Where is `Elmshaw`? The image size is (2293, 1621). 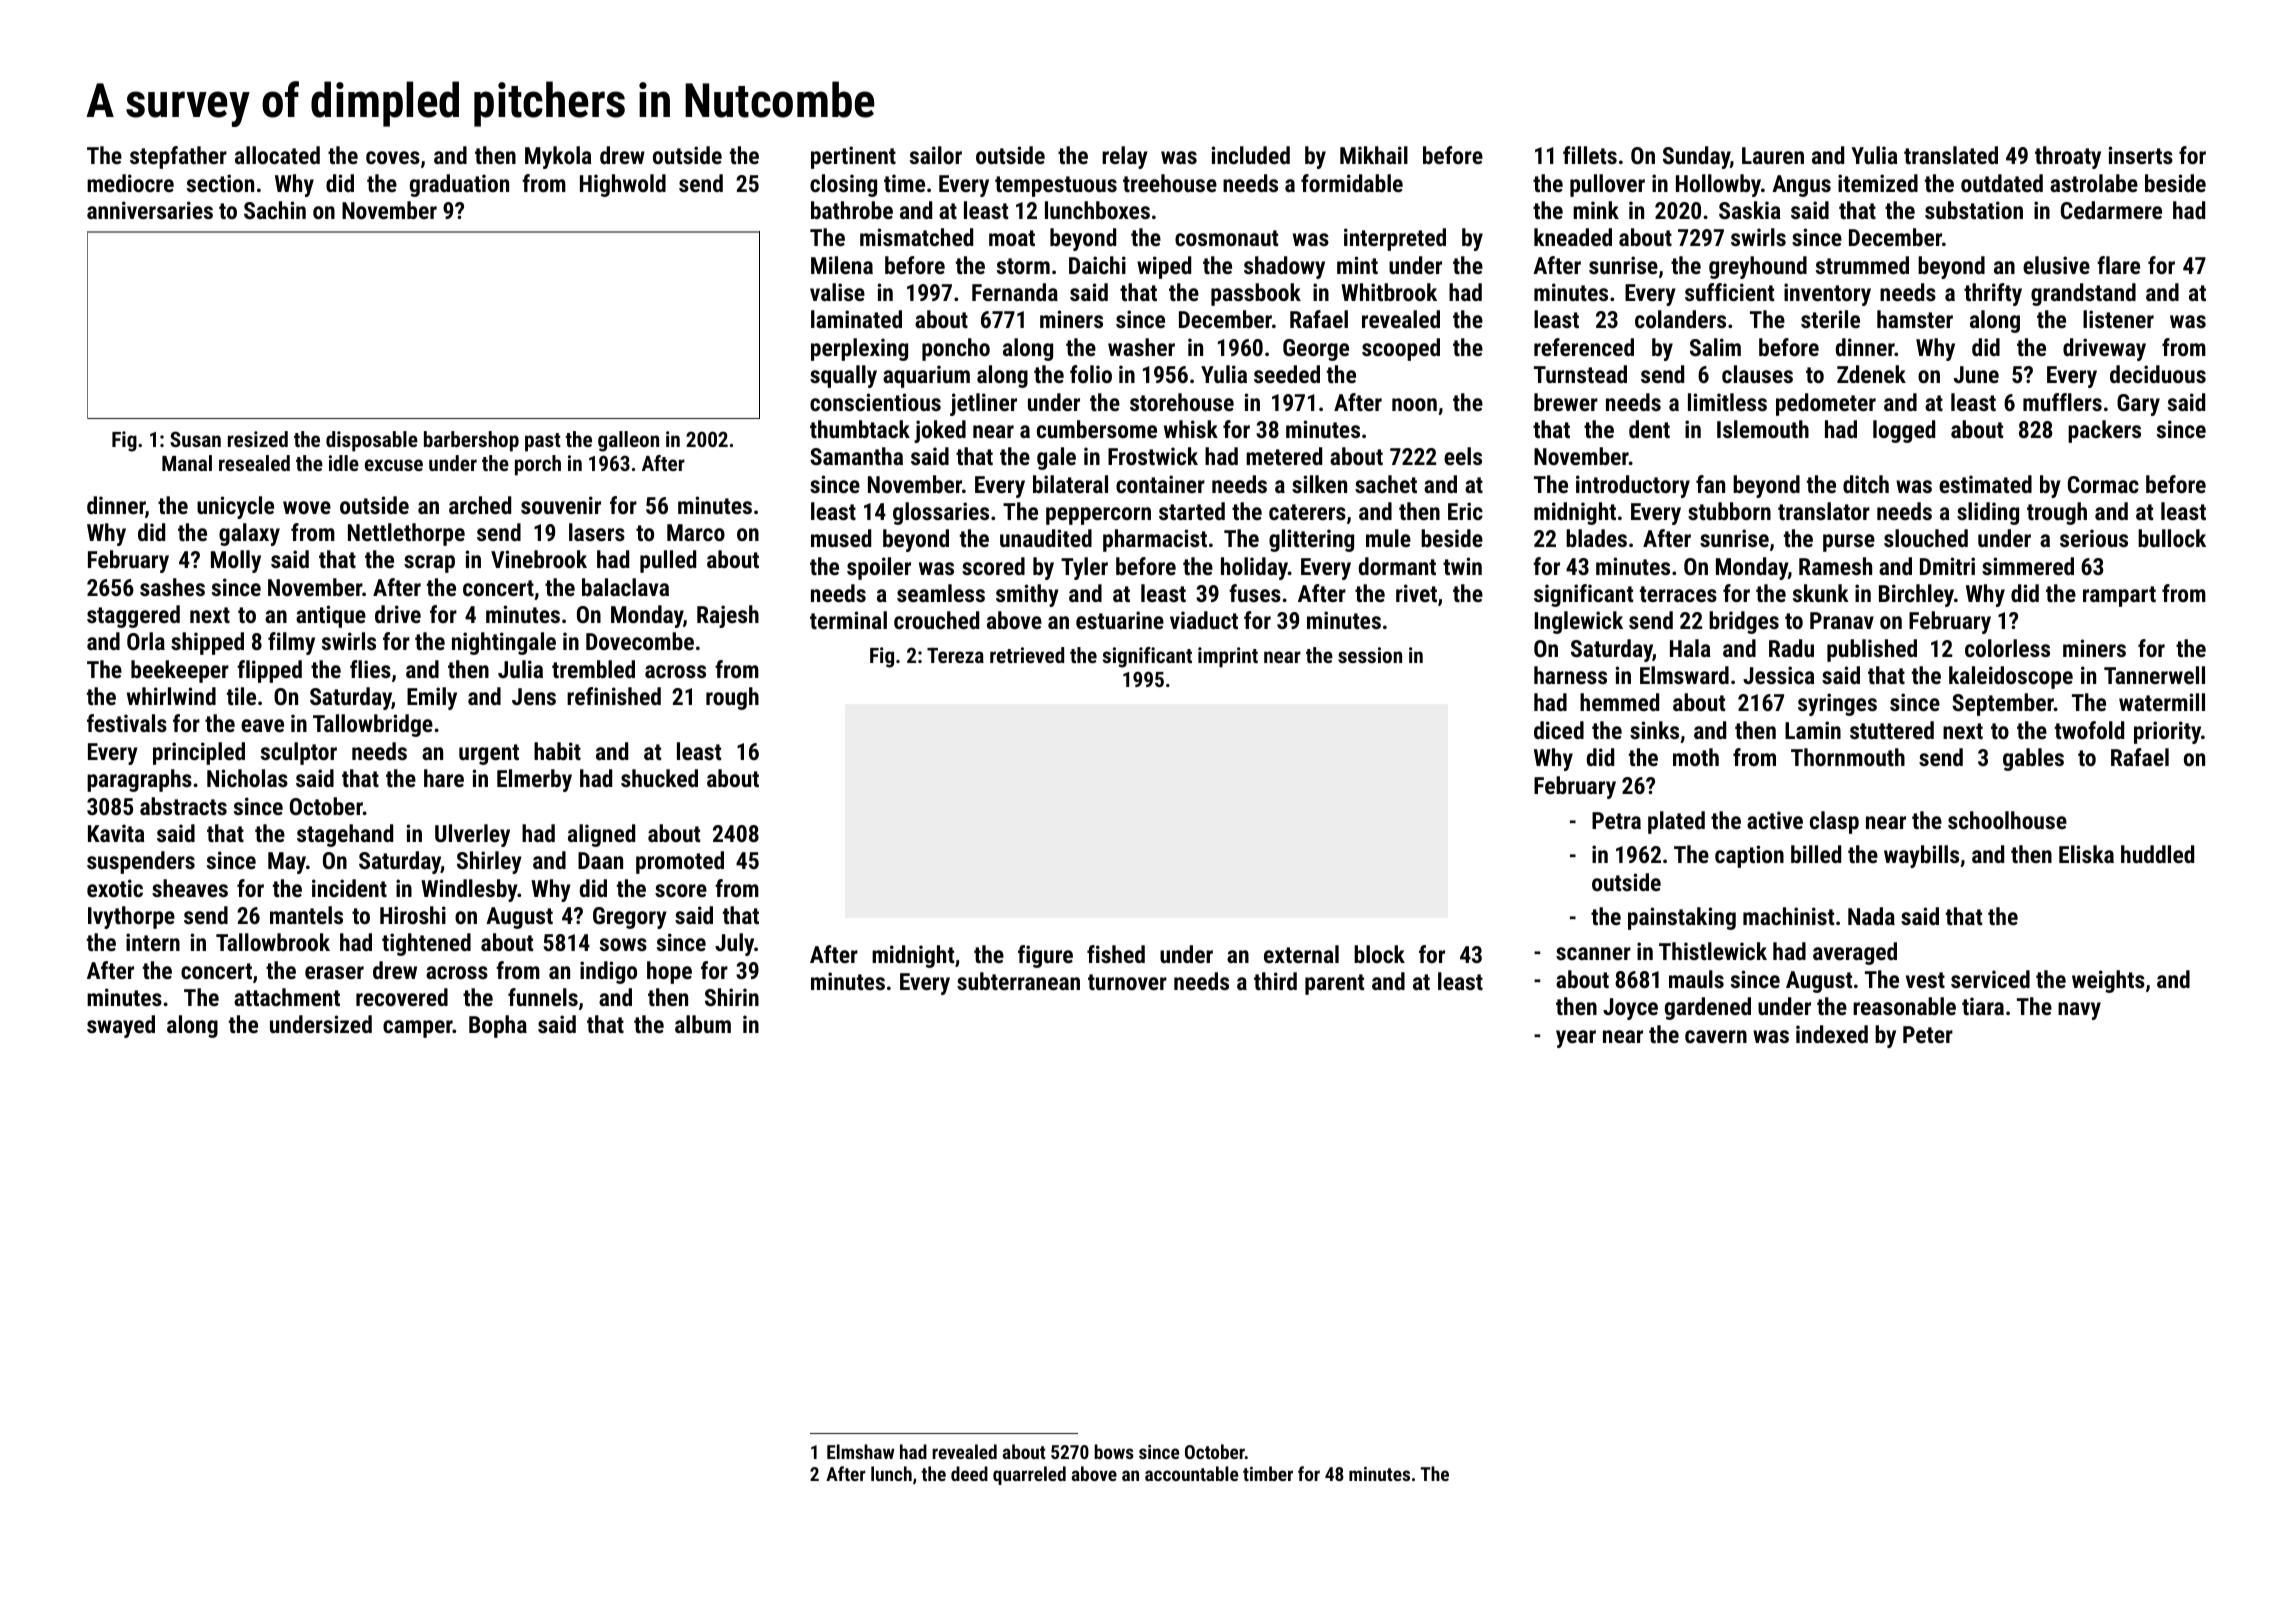 Elmshaw is located at coordinates (861, 1451).
